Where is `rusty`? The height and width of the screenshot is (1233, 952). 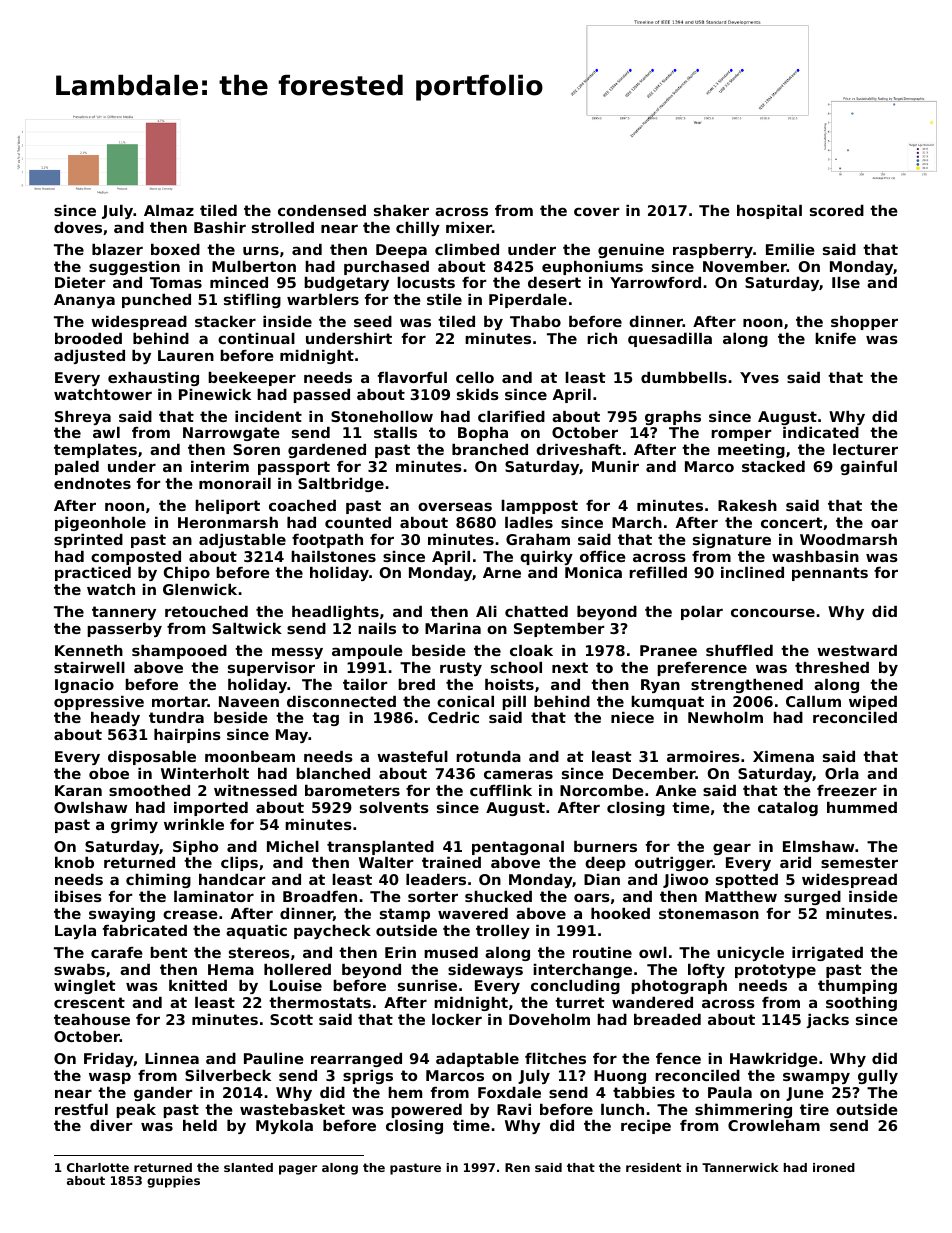
rusty is located at coordinates (461, 669).
